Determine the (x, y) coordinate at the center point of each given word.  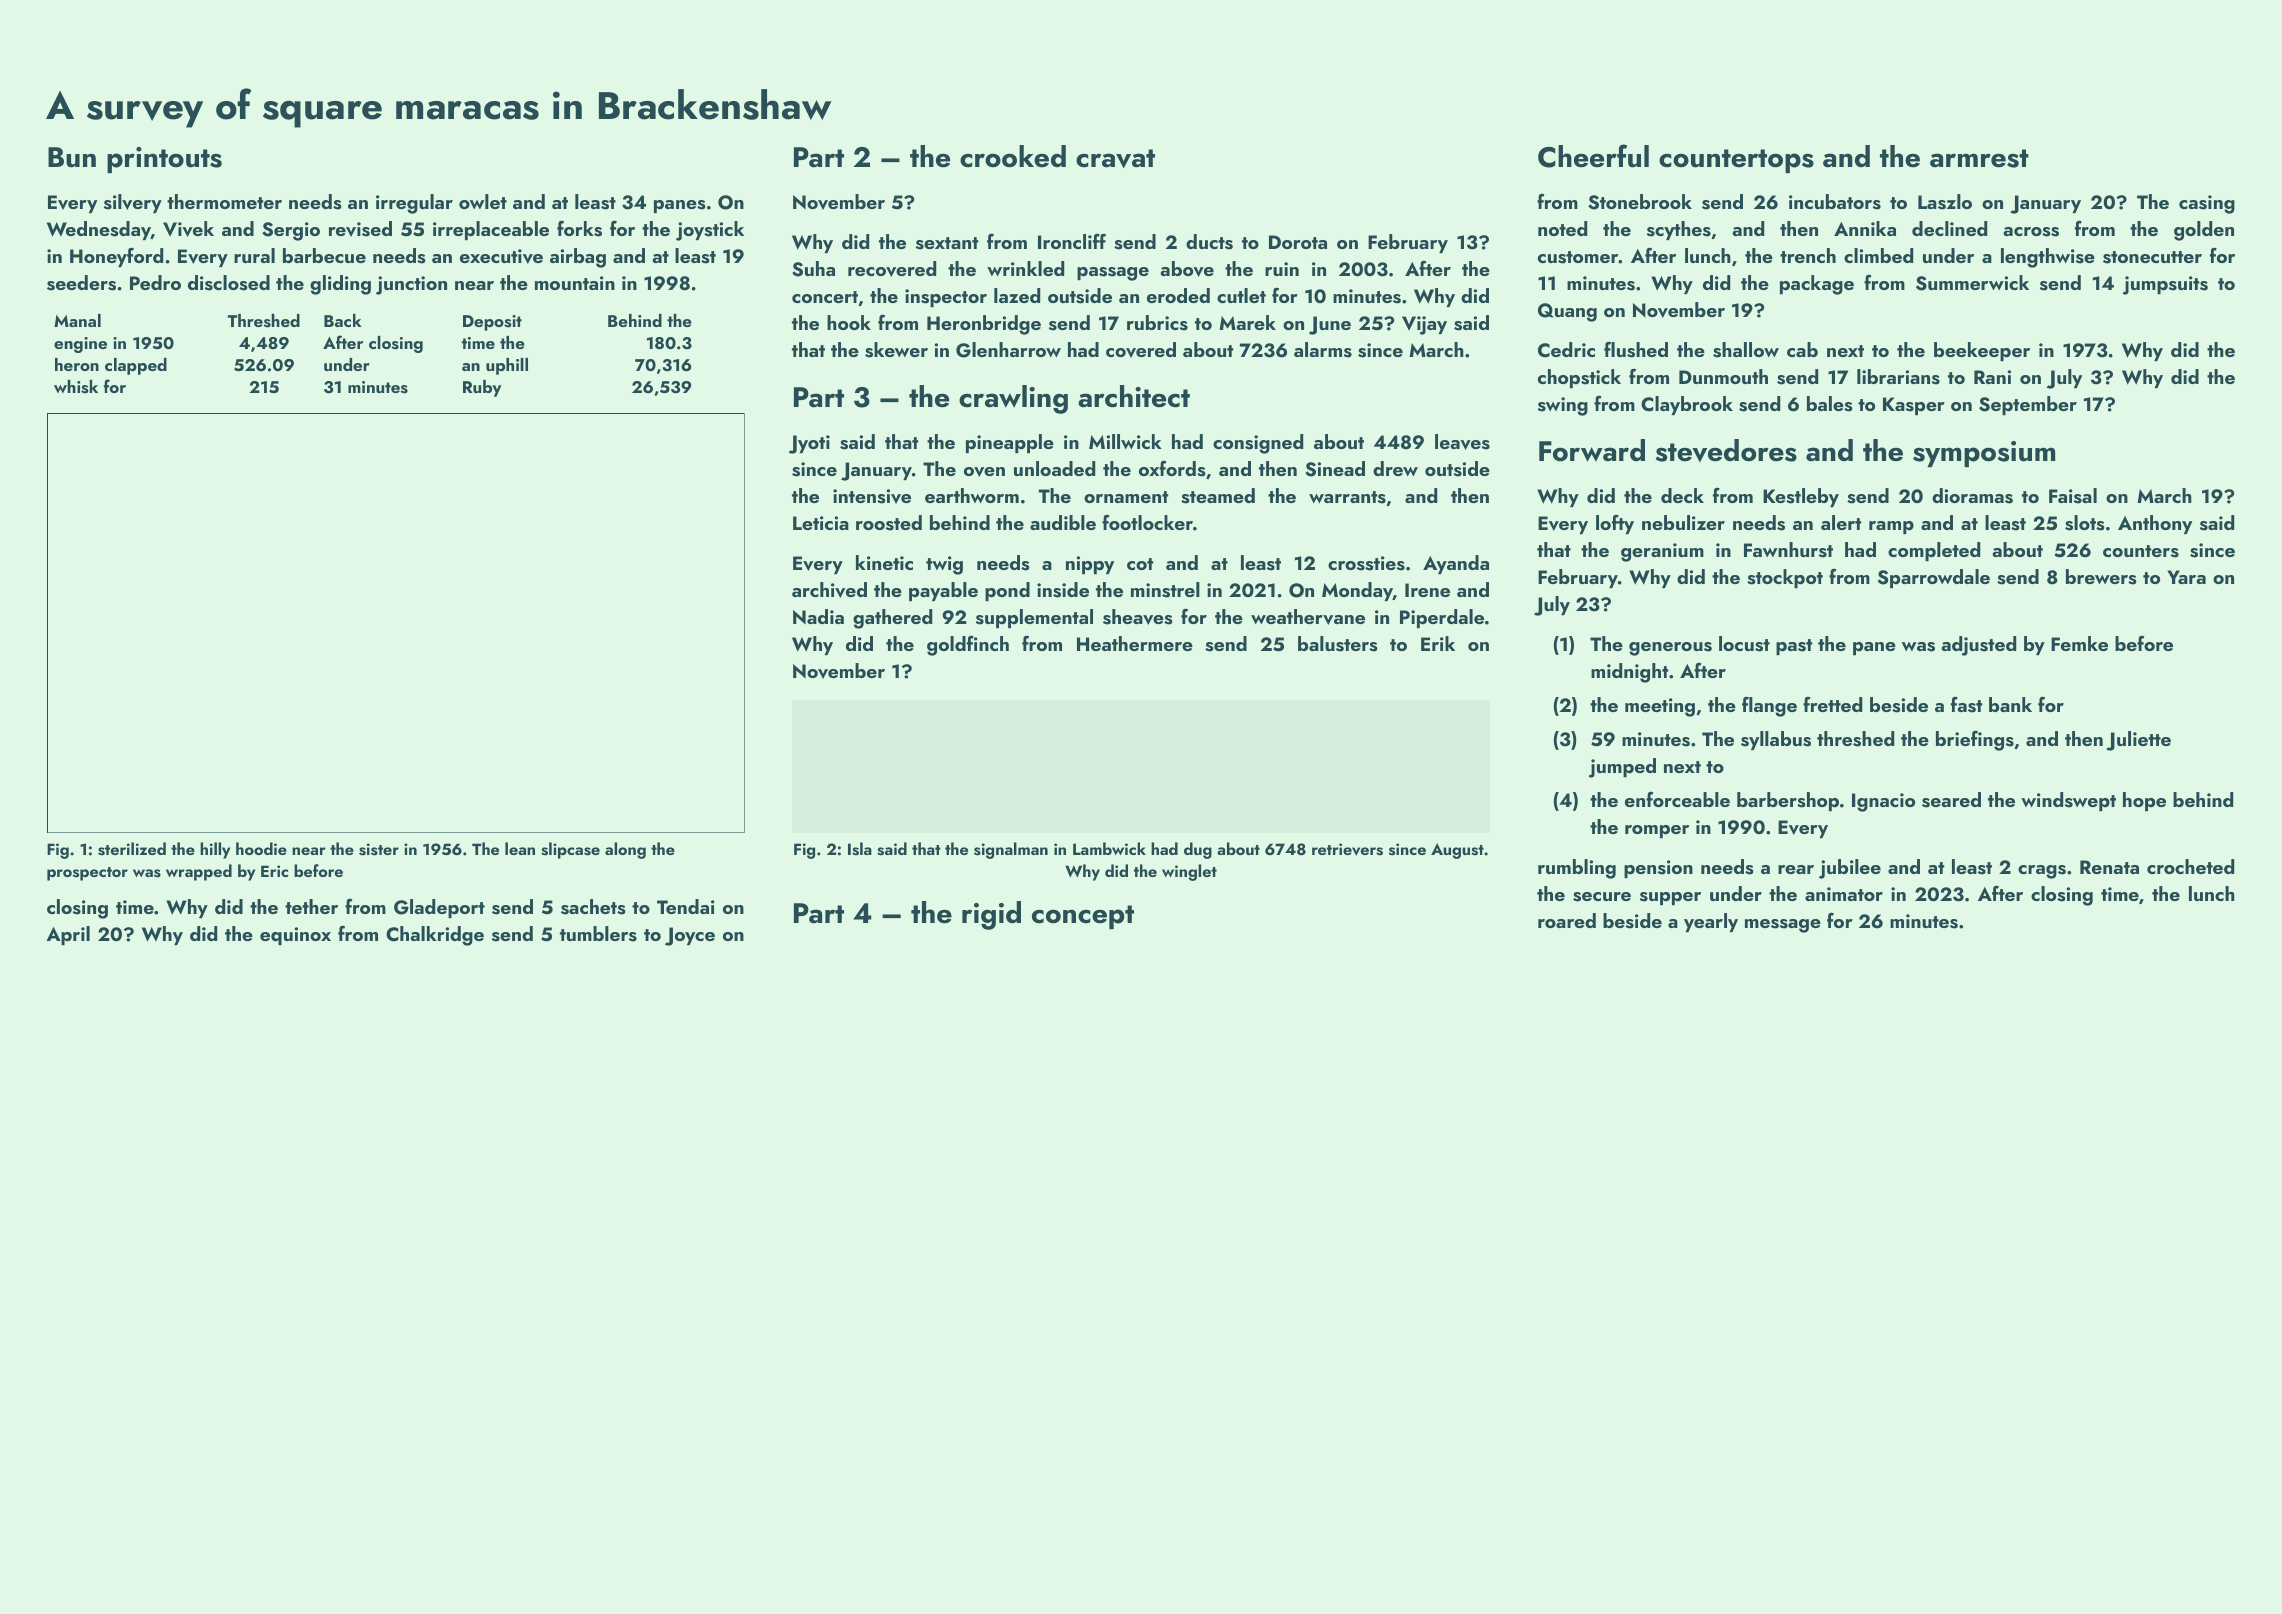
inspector (946, 298)
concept (1083, 917)
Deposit (492, 323)
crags (2042, 872)
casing (2207, 204)
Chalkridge (435, 936)
